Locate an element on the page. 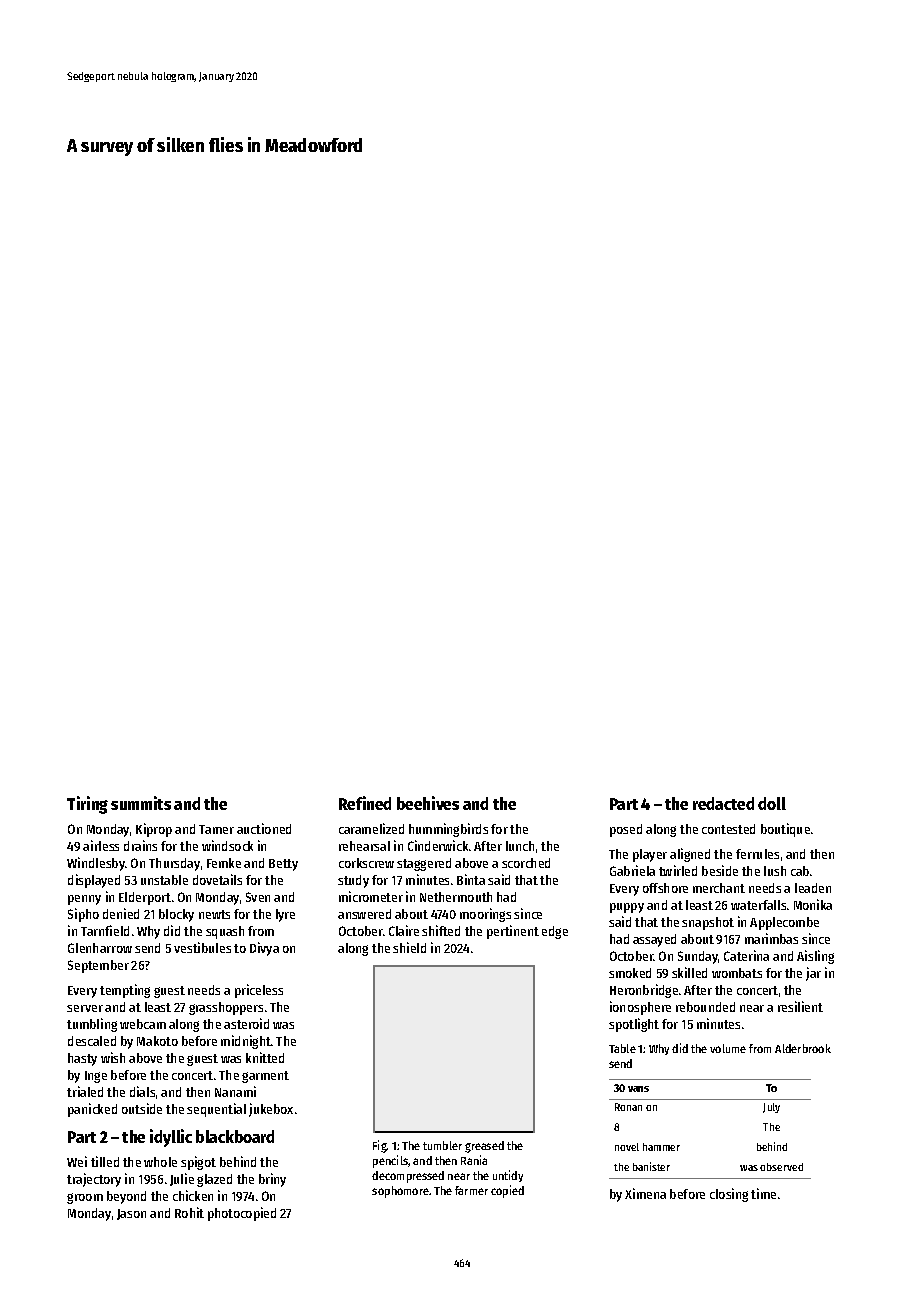 The height and width of the image is (1316, 908). Ronan is located at coordinates (628, 1107).
